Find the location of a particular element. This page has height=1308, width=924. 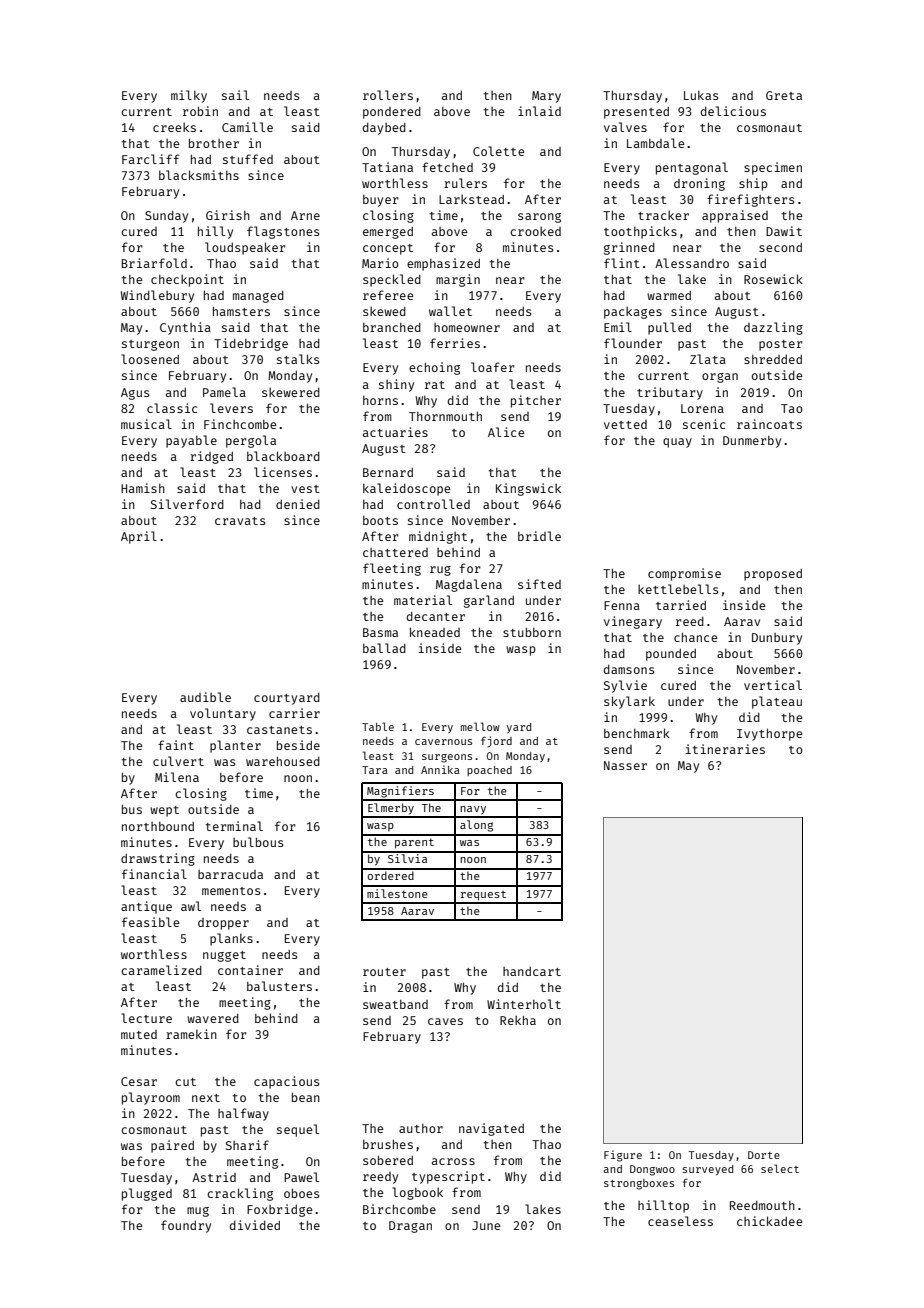

Dragan is located at coordinates (410, 1227).
